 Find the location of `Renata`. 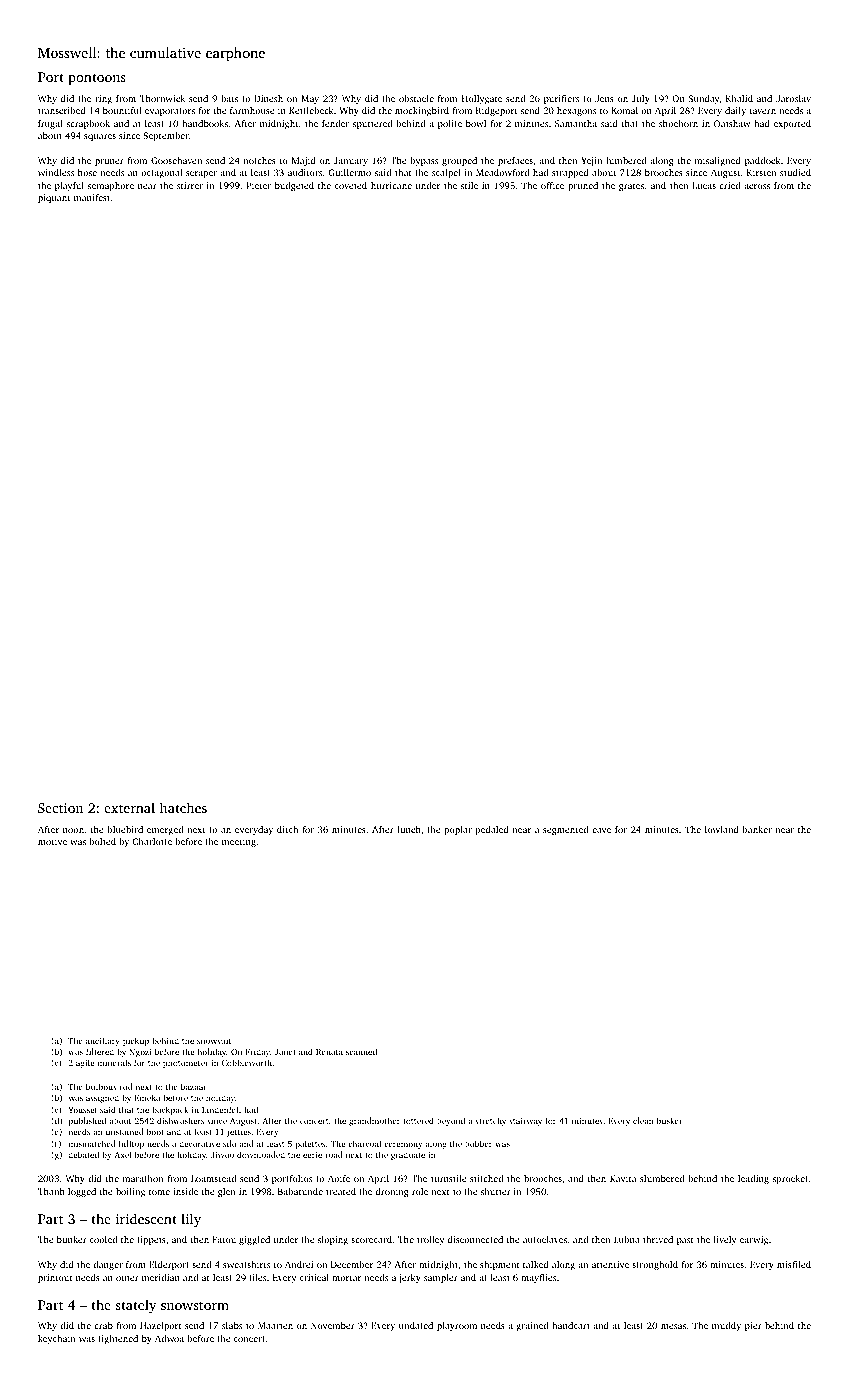

Renata is located at coordinates (329, 1052).
